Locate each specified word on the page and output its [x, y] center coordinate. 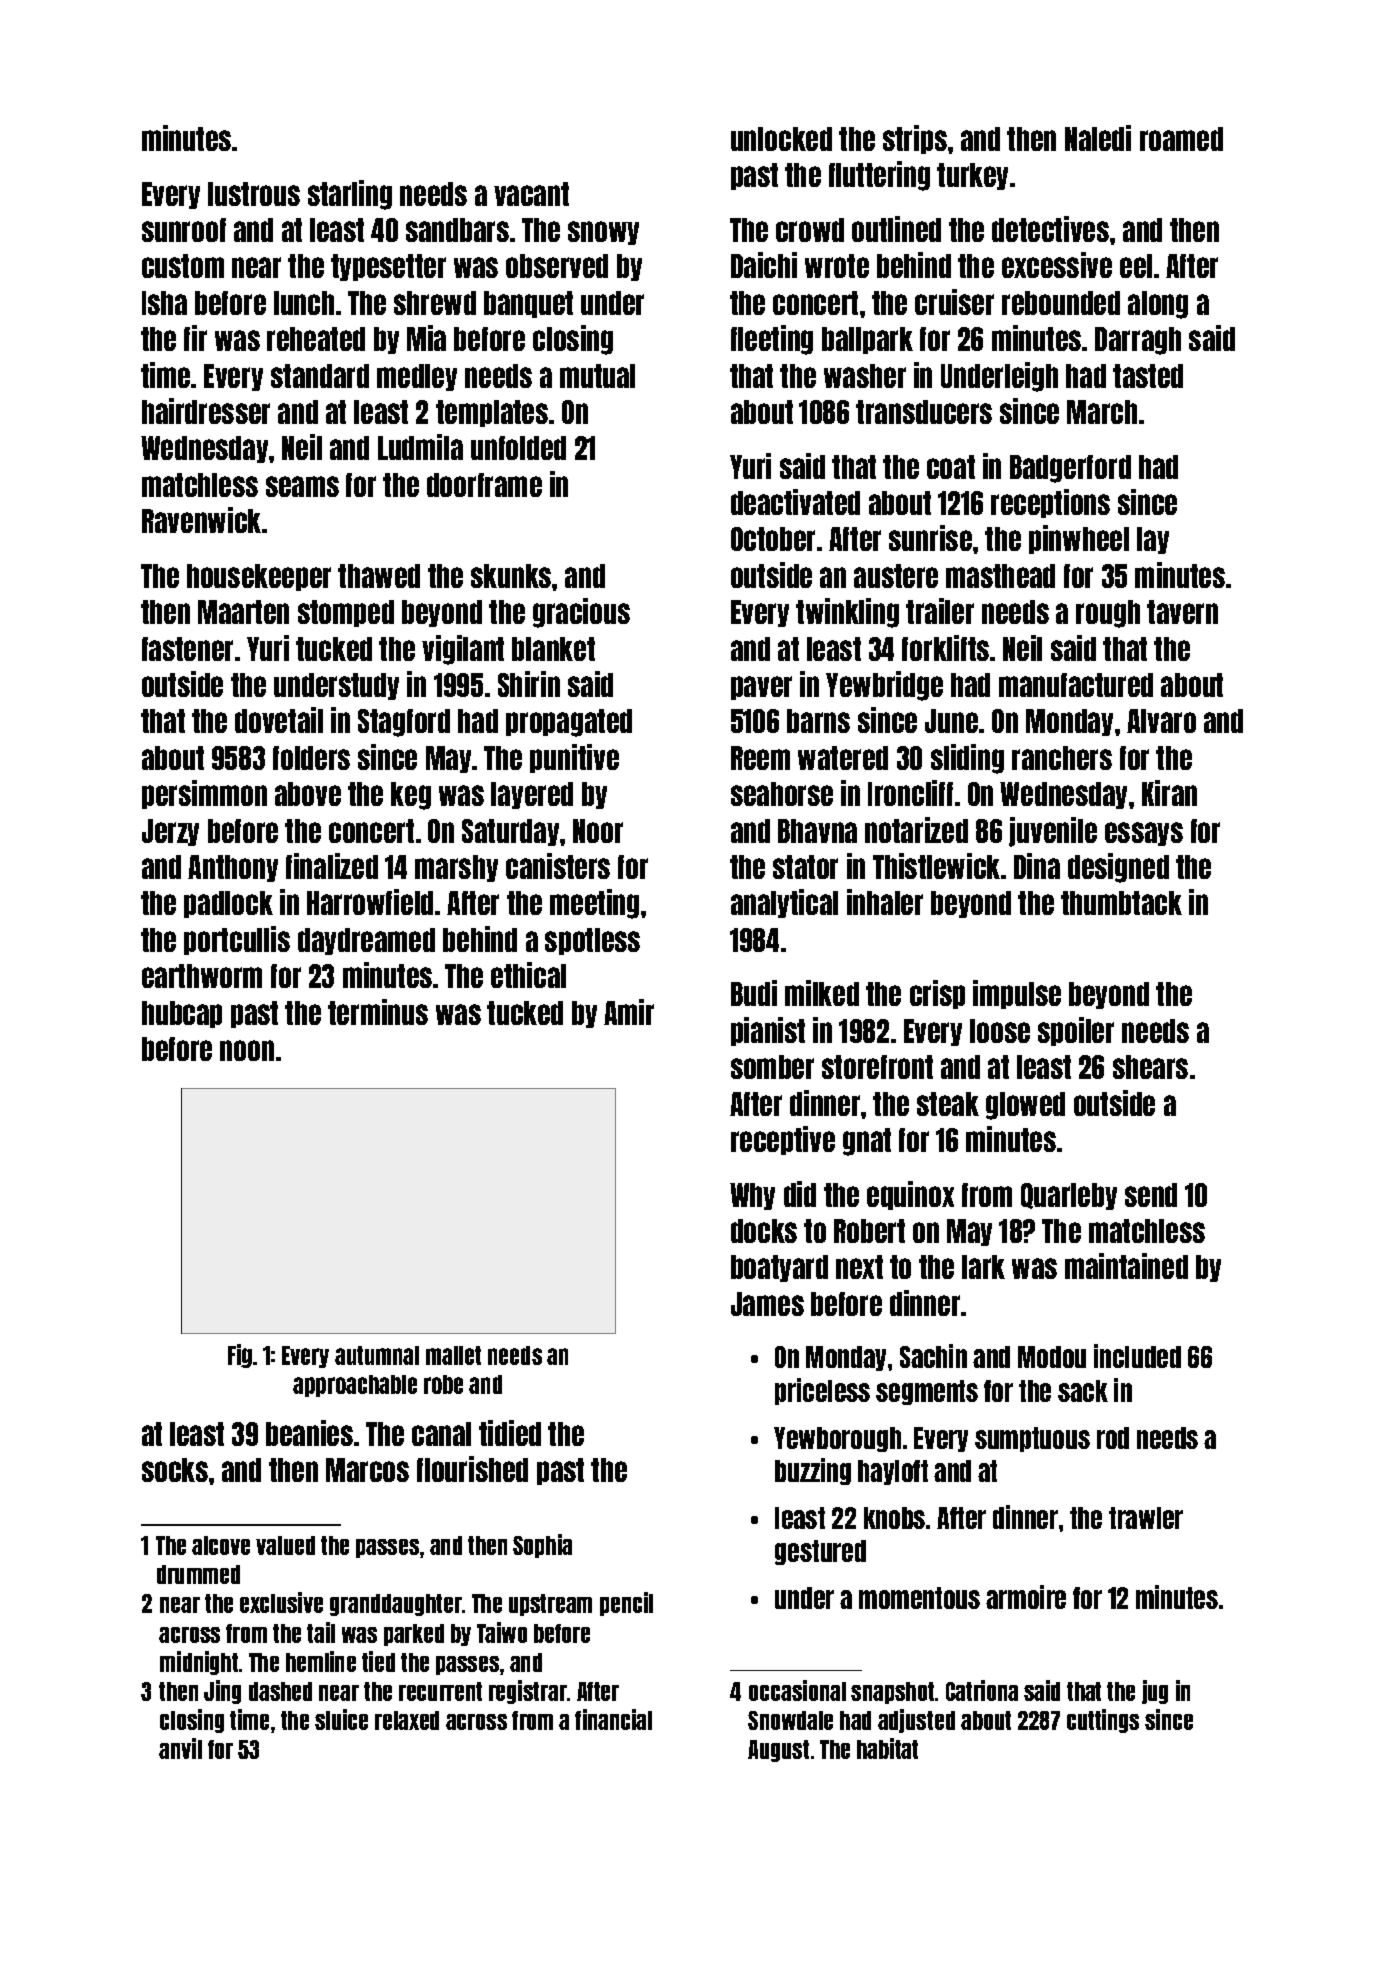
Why [752, 1196]
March [1102, 412]
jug [1155, 1692]
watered [843, 758]
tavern [1182, 612]
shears [1150, 1067]
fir [195, 338]
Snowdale [790, 1720]
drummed [198, 1574]
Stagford [404, 723]
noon [247, 1050]
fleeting [772, 340]
